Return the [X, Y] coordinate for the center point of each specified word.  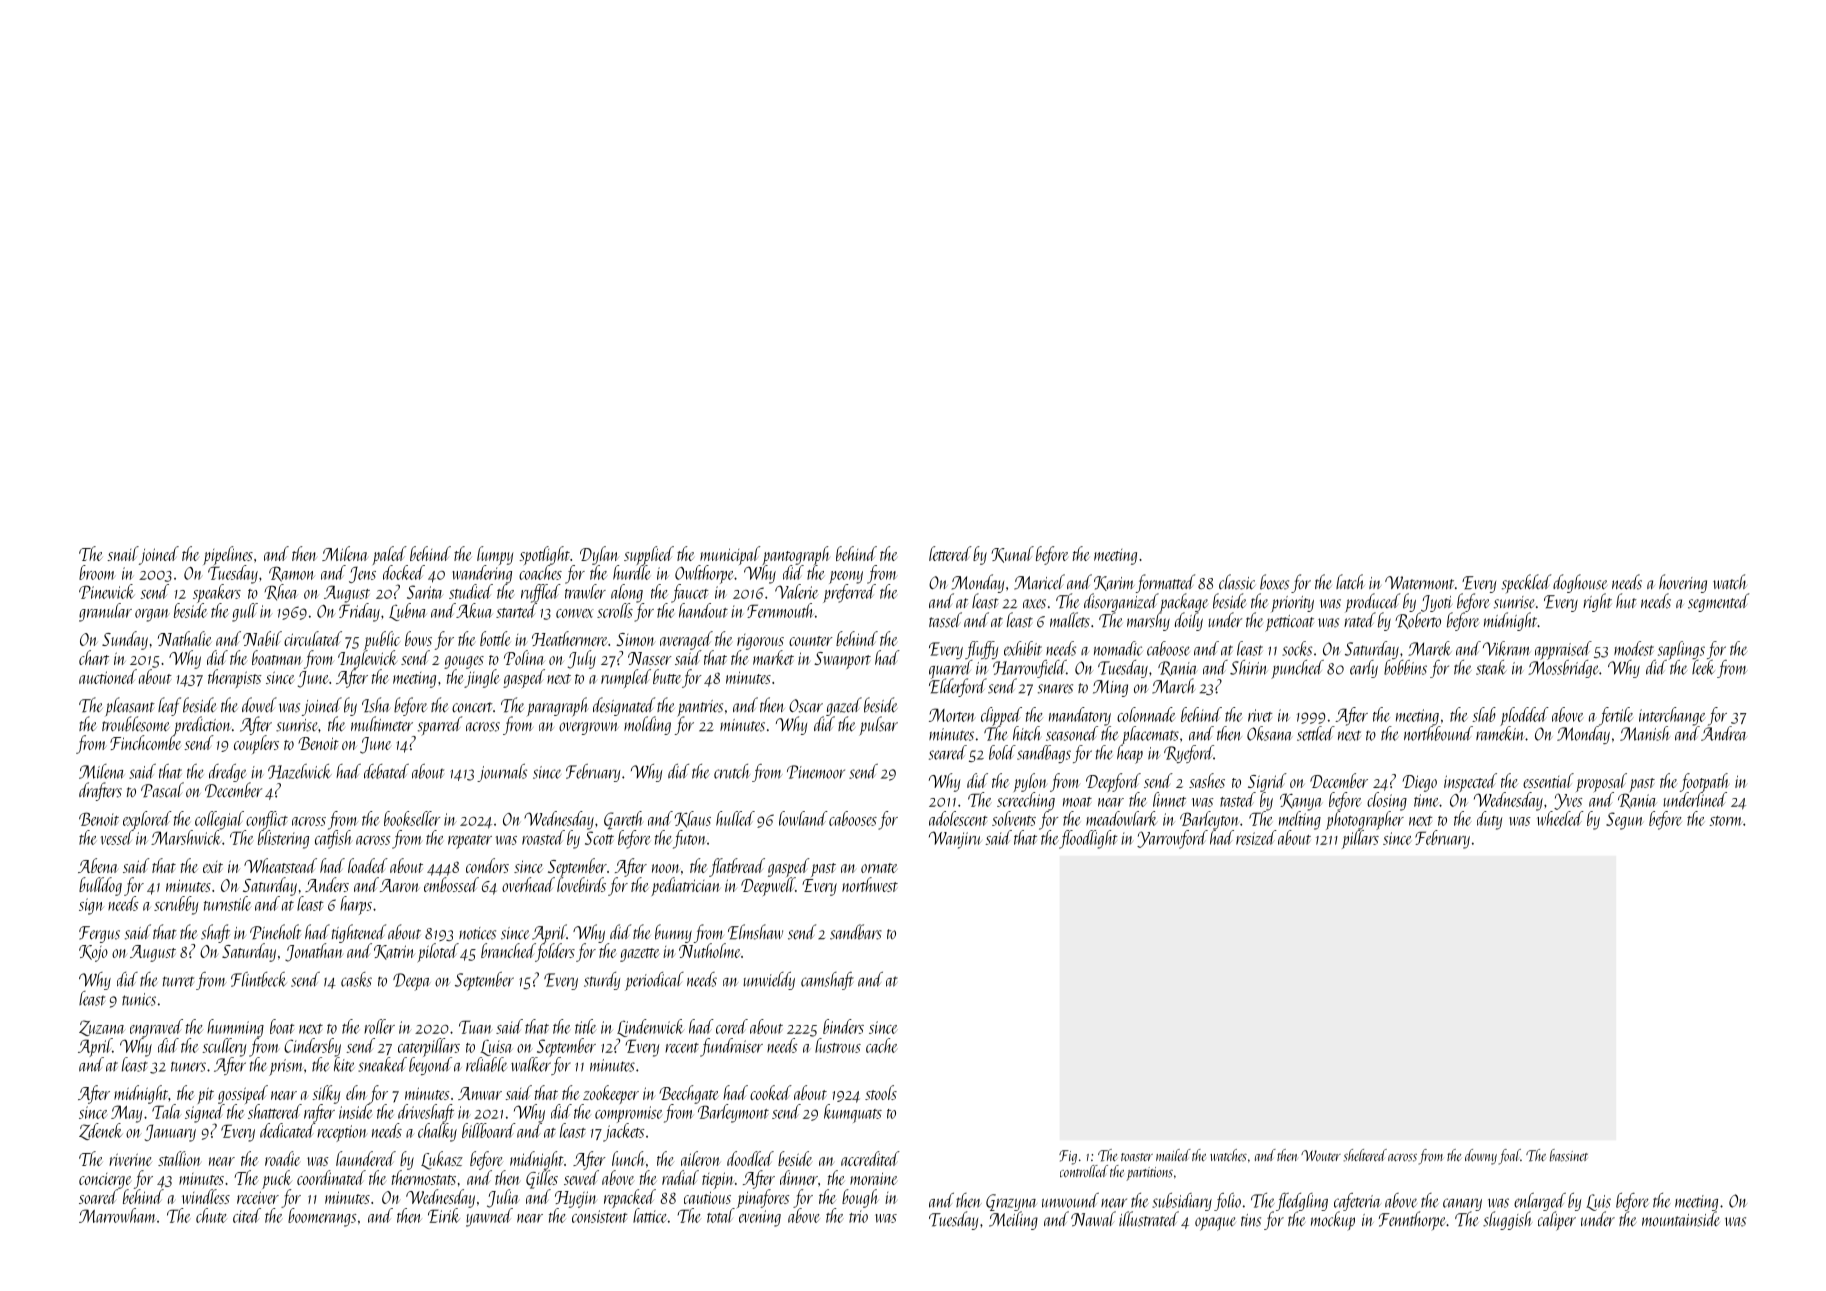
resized [1256, 837]
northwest [870, 884]
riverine [130, 1159]
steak [1491, 667]
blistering [283, 839]
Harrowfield [1029, 669]
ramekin [1500, 733]
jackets [624, 1132]
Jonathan [314, 952]
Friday [359, 612]
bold [1002, 752]
